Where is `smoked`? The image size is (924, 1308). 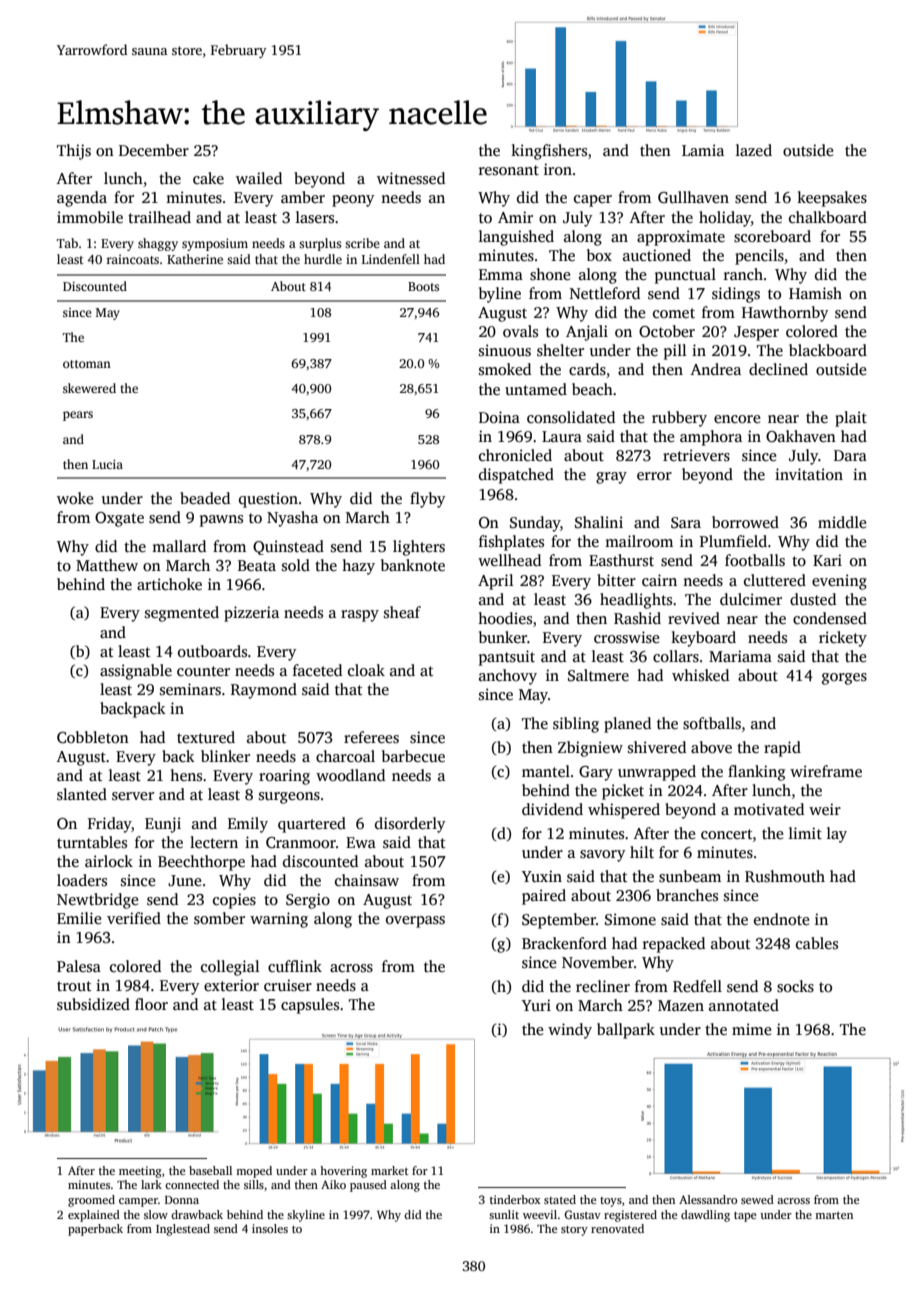 smoked is located at coordinates (505, 369).
